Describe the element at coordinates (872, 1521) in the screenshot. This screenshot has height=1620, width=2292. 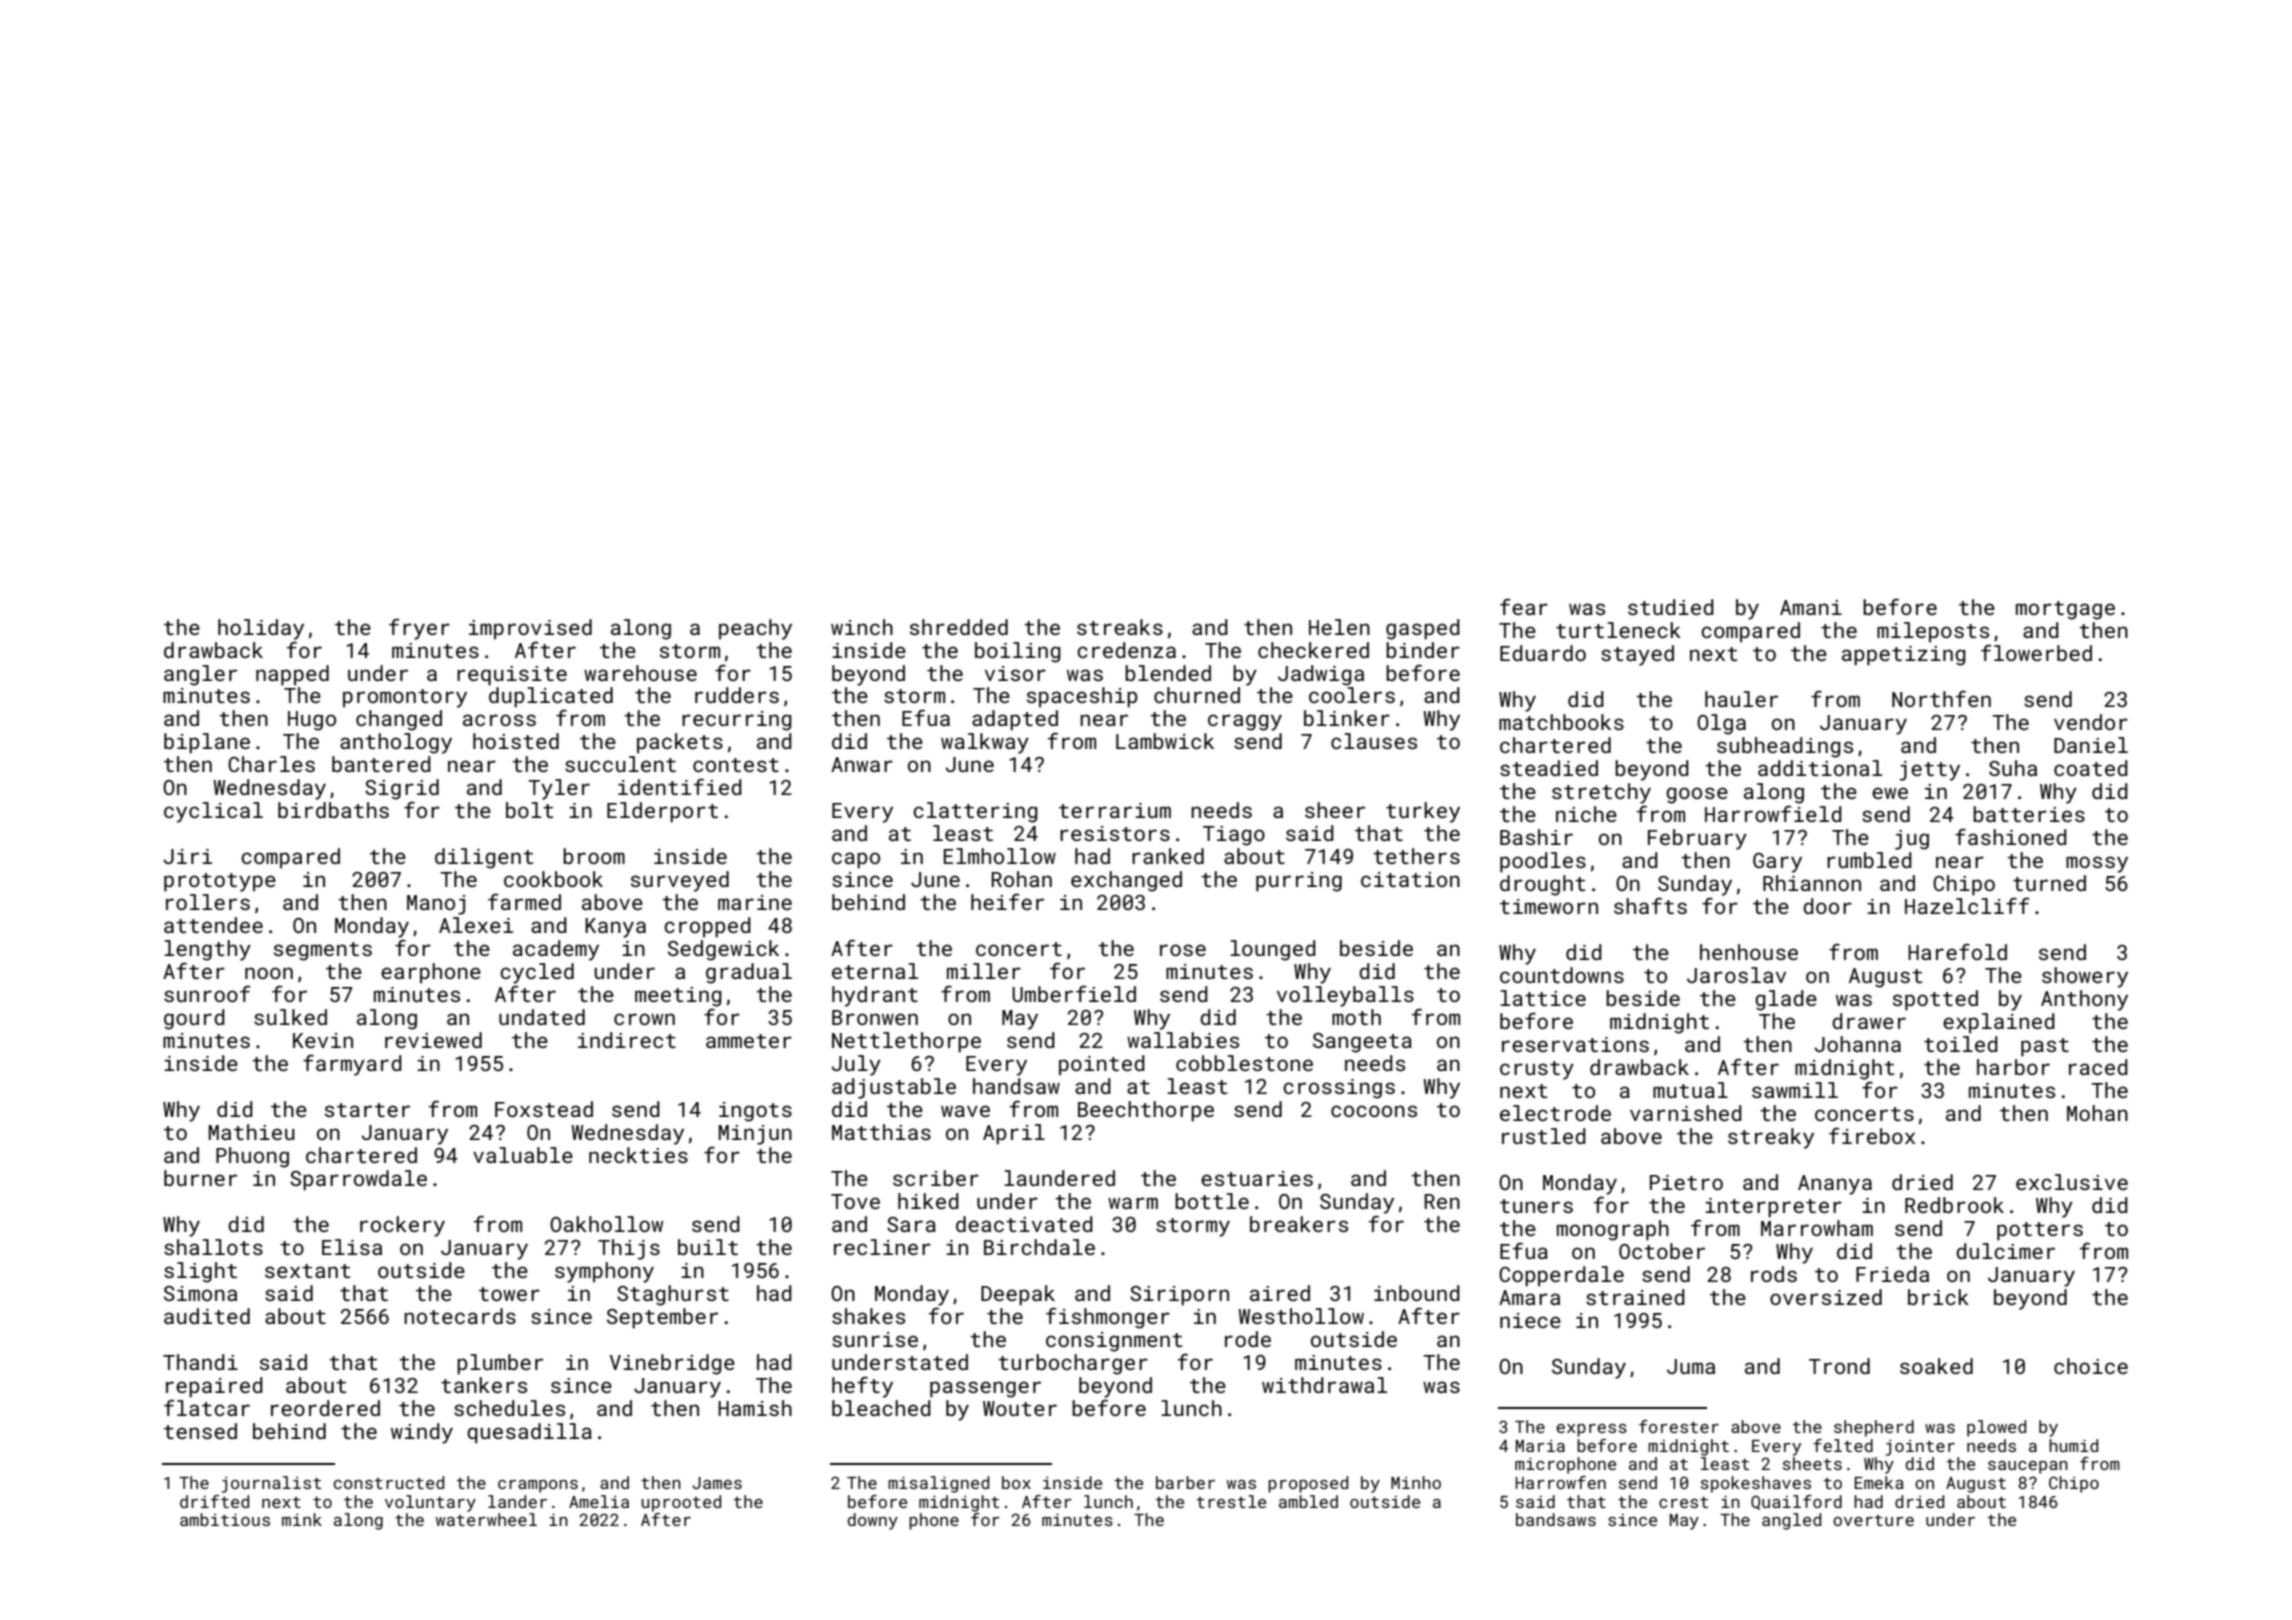
I see `downy` at that location.
